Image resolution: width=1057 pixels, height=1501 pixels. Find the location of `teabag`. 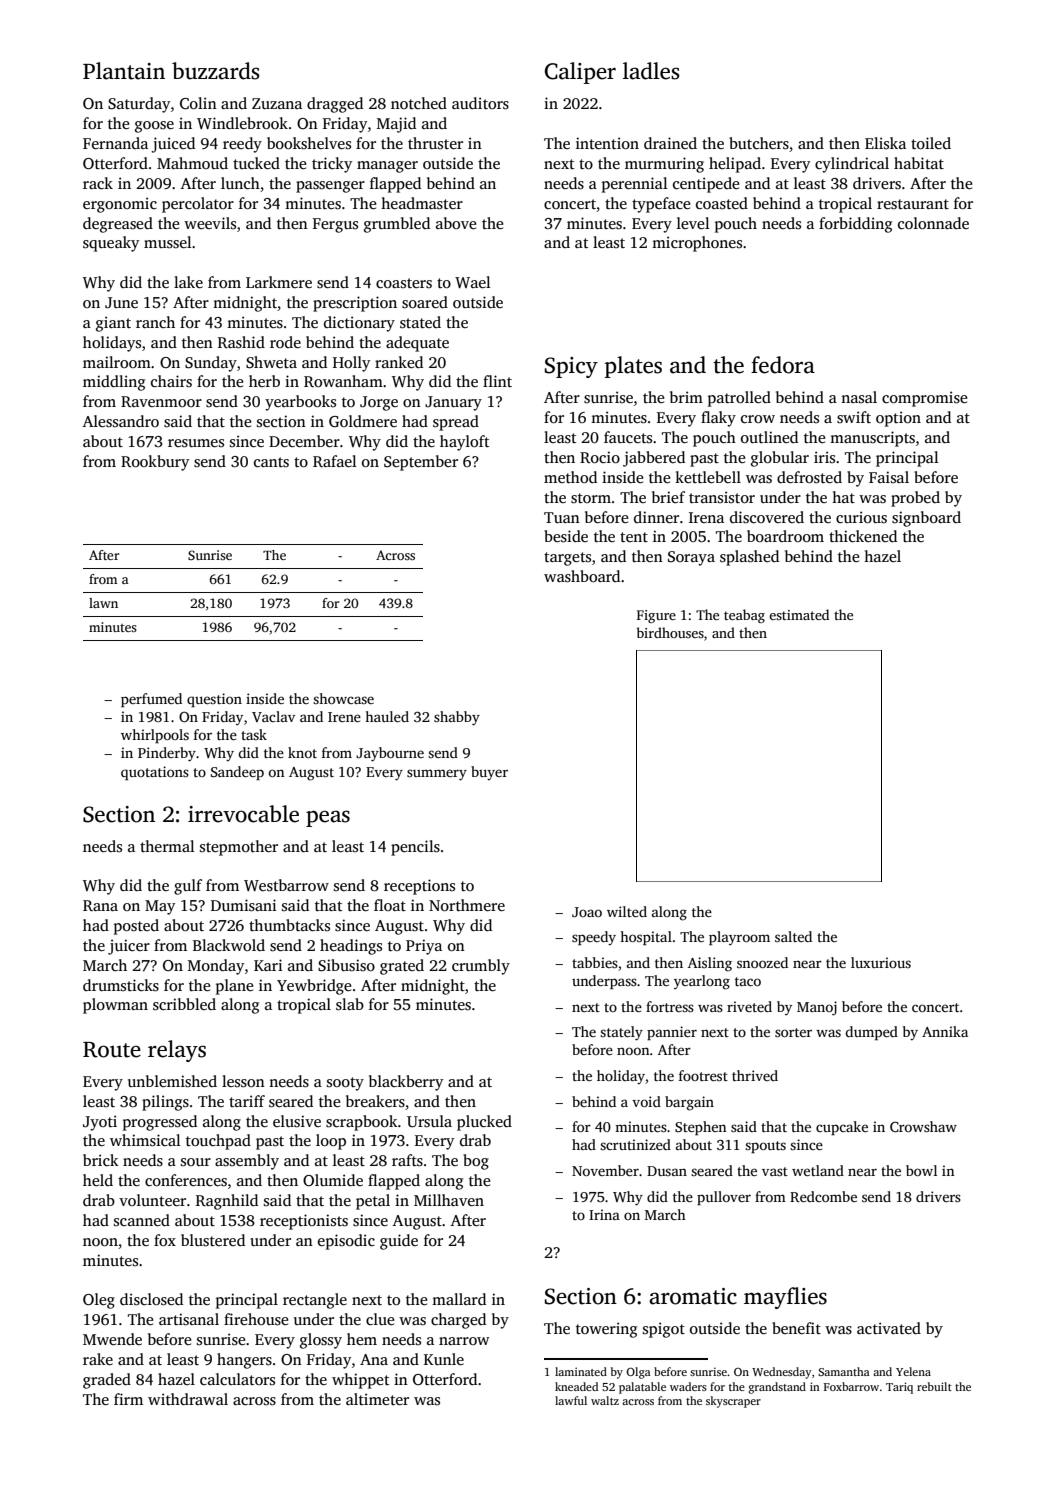

teabag is located at coordinates (744, 616).
